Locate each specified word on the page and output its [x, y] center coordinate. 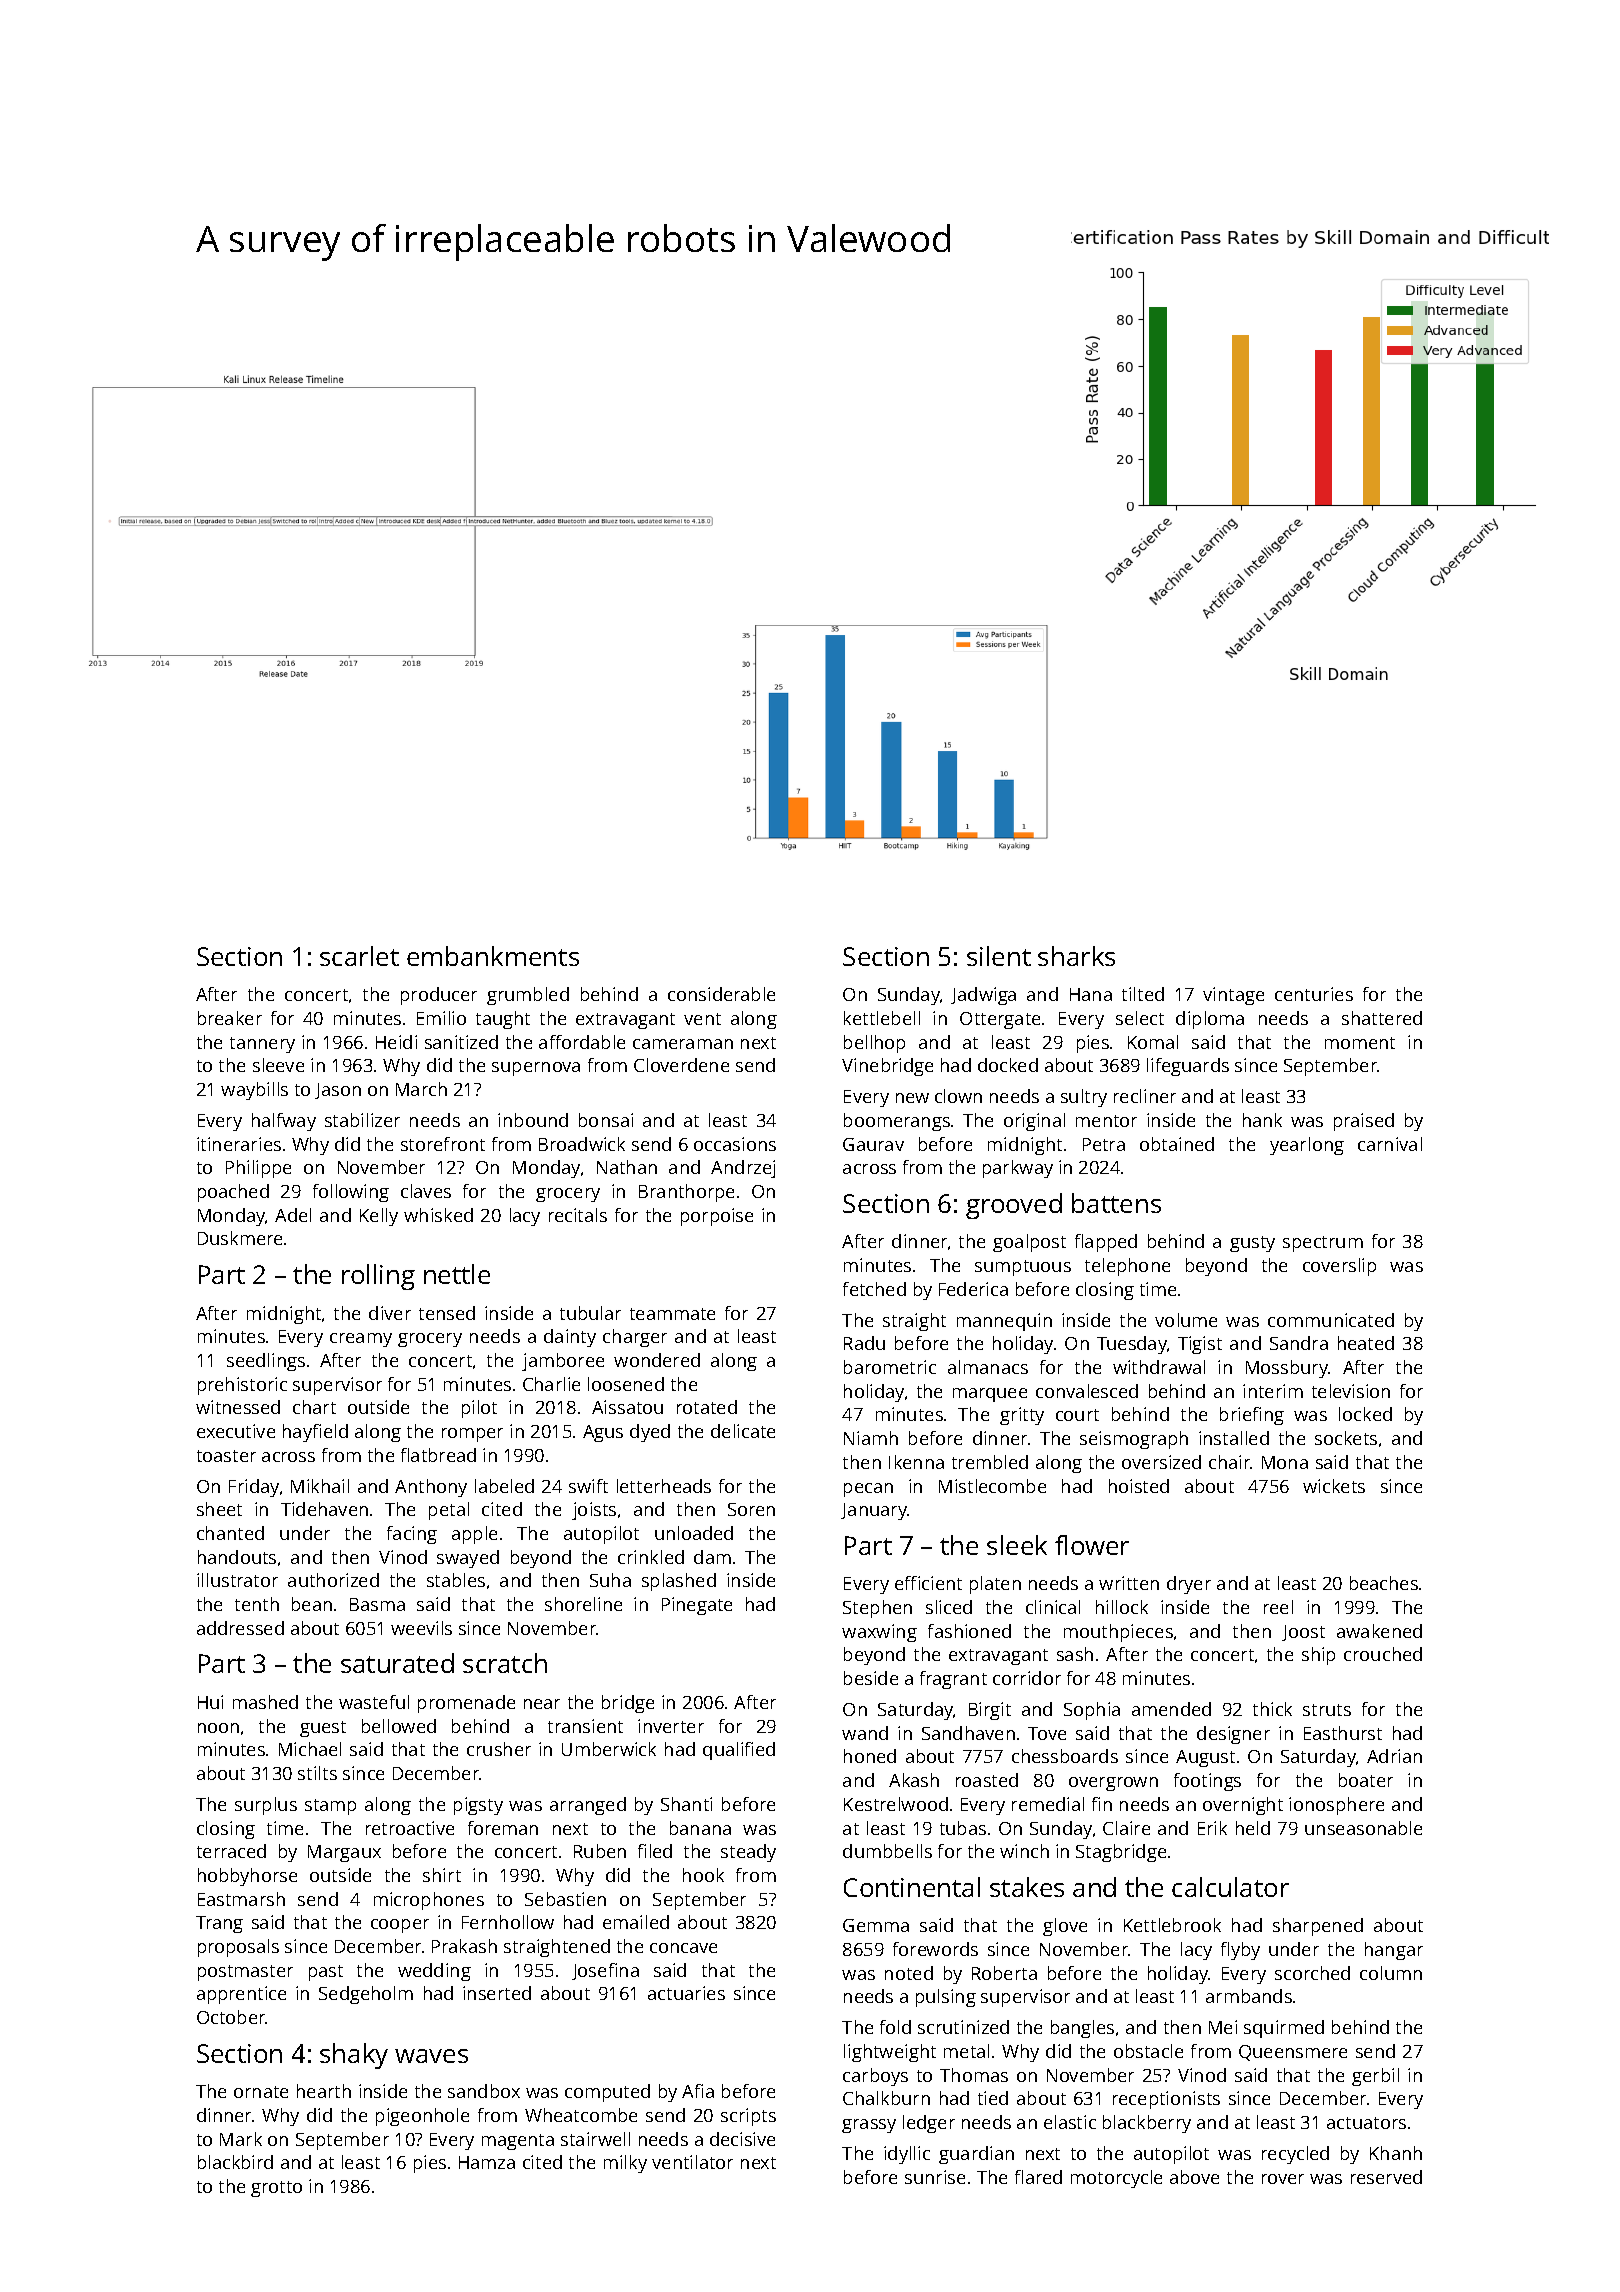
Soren [751, 1509]
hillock [1122, 1607]
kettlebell [882, 1018]
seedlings [266, 1362]
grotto [276, 2189]
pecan [868, 1490]
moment [1360, 1043]
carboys [875, 2077]
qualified [739, 1751]
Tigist [1200, 1345]
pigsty [478, 1806]
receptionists [1166, 2100]
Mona [1285, 1462]
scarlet [359, 956]
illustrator [237, 1580]
